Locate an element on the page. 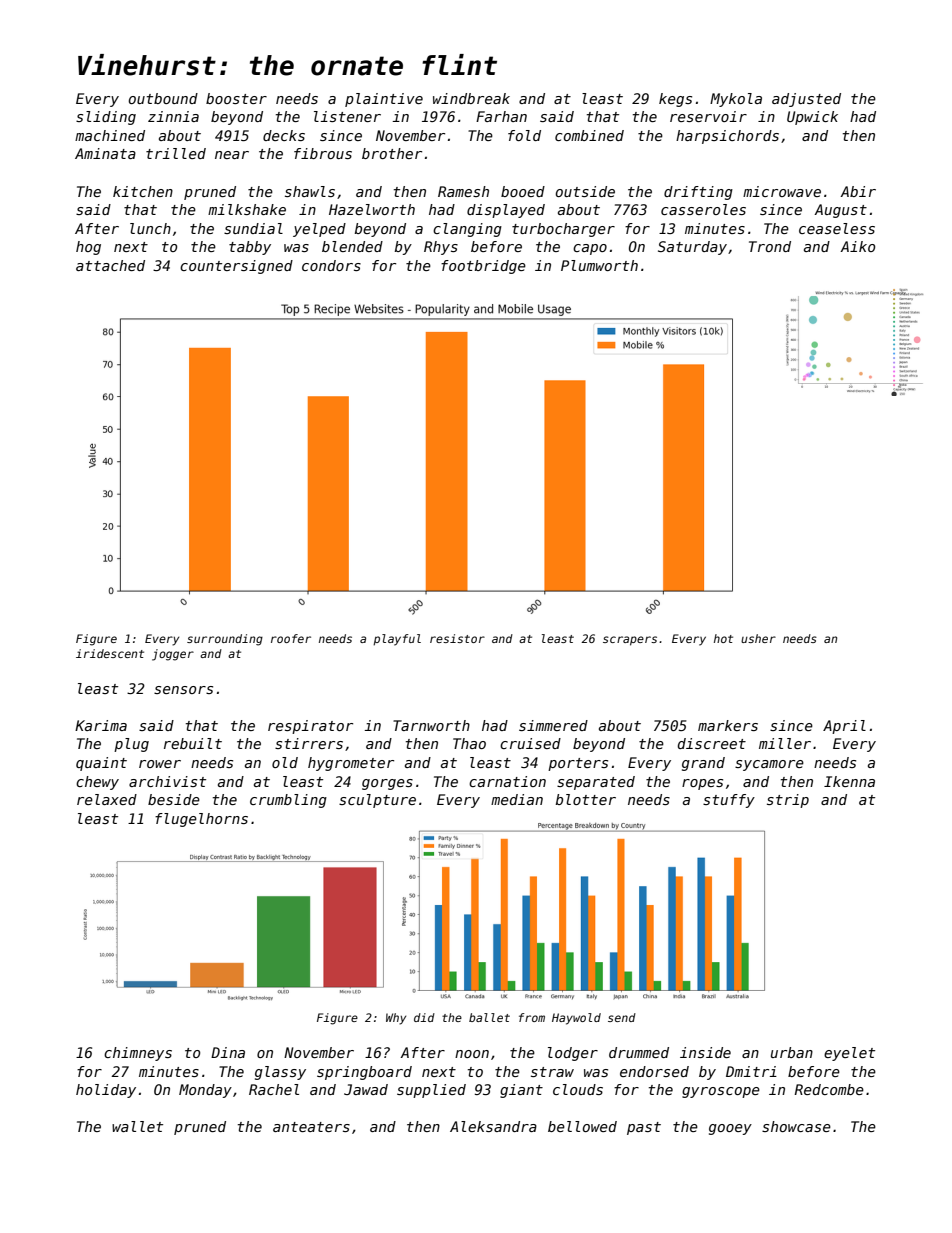 This page has height=1233, width=952. kitchen is located at coordinates (143, 191).
